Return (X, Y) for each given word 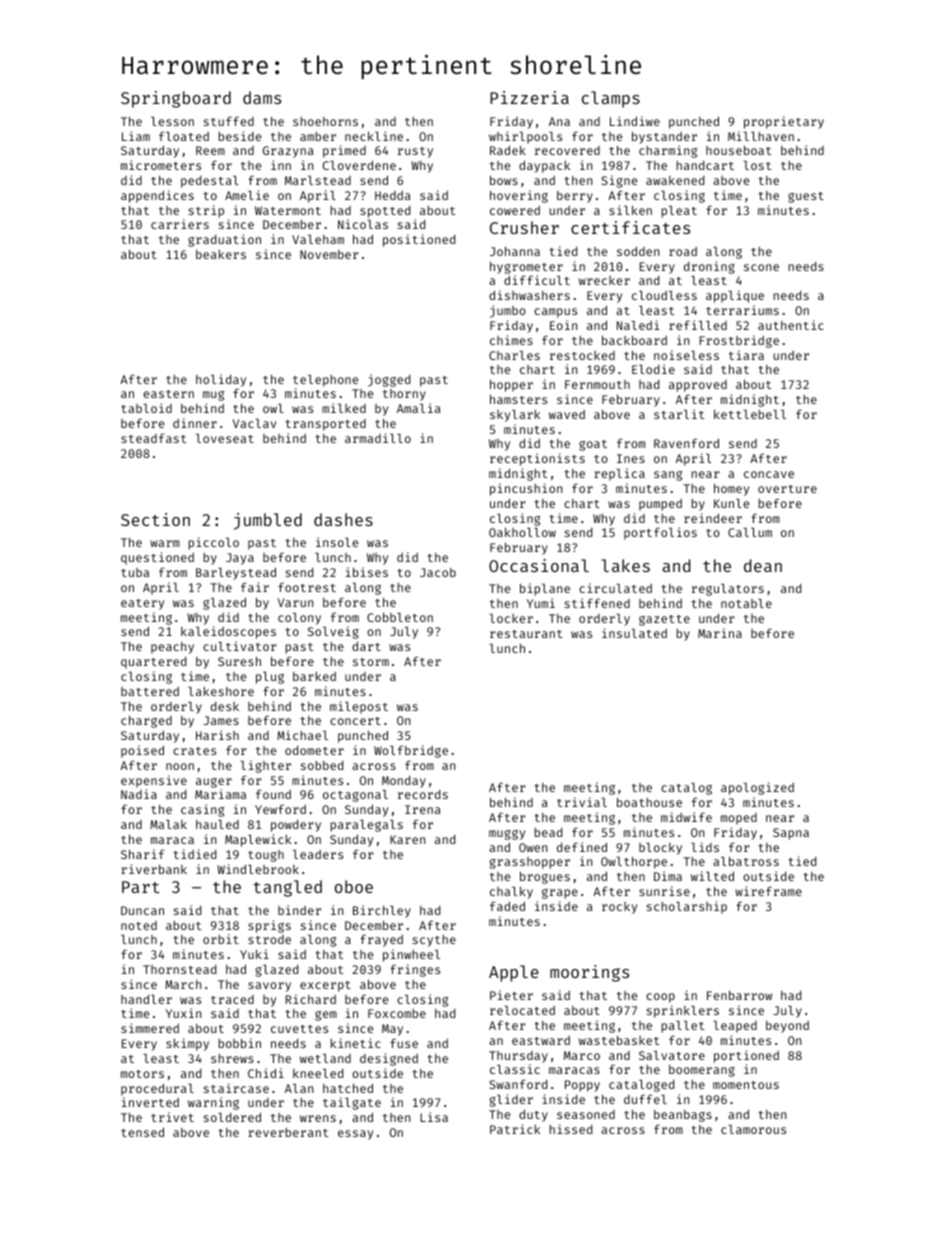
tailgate (352, 1103)
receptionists (537, 459)
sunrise (664, 891)
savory (269, 987)
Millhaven (761, 136)
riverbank (154, 869)
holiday (221, 380)
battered (150, 691)
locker (511, 618)
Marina (720, 633)
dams (262, 97)
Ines (631, 458)
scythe (434, 941)
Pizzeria (529, 97)
